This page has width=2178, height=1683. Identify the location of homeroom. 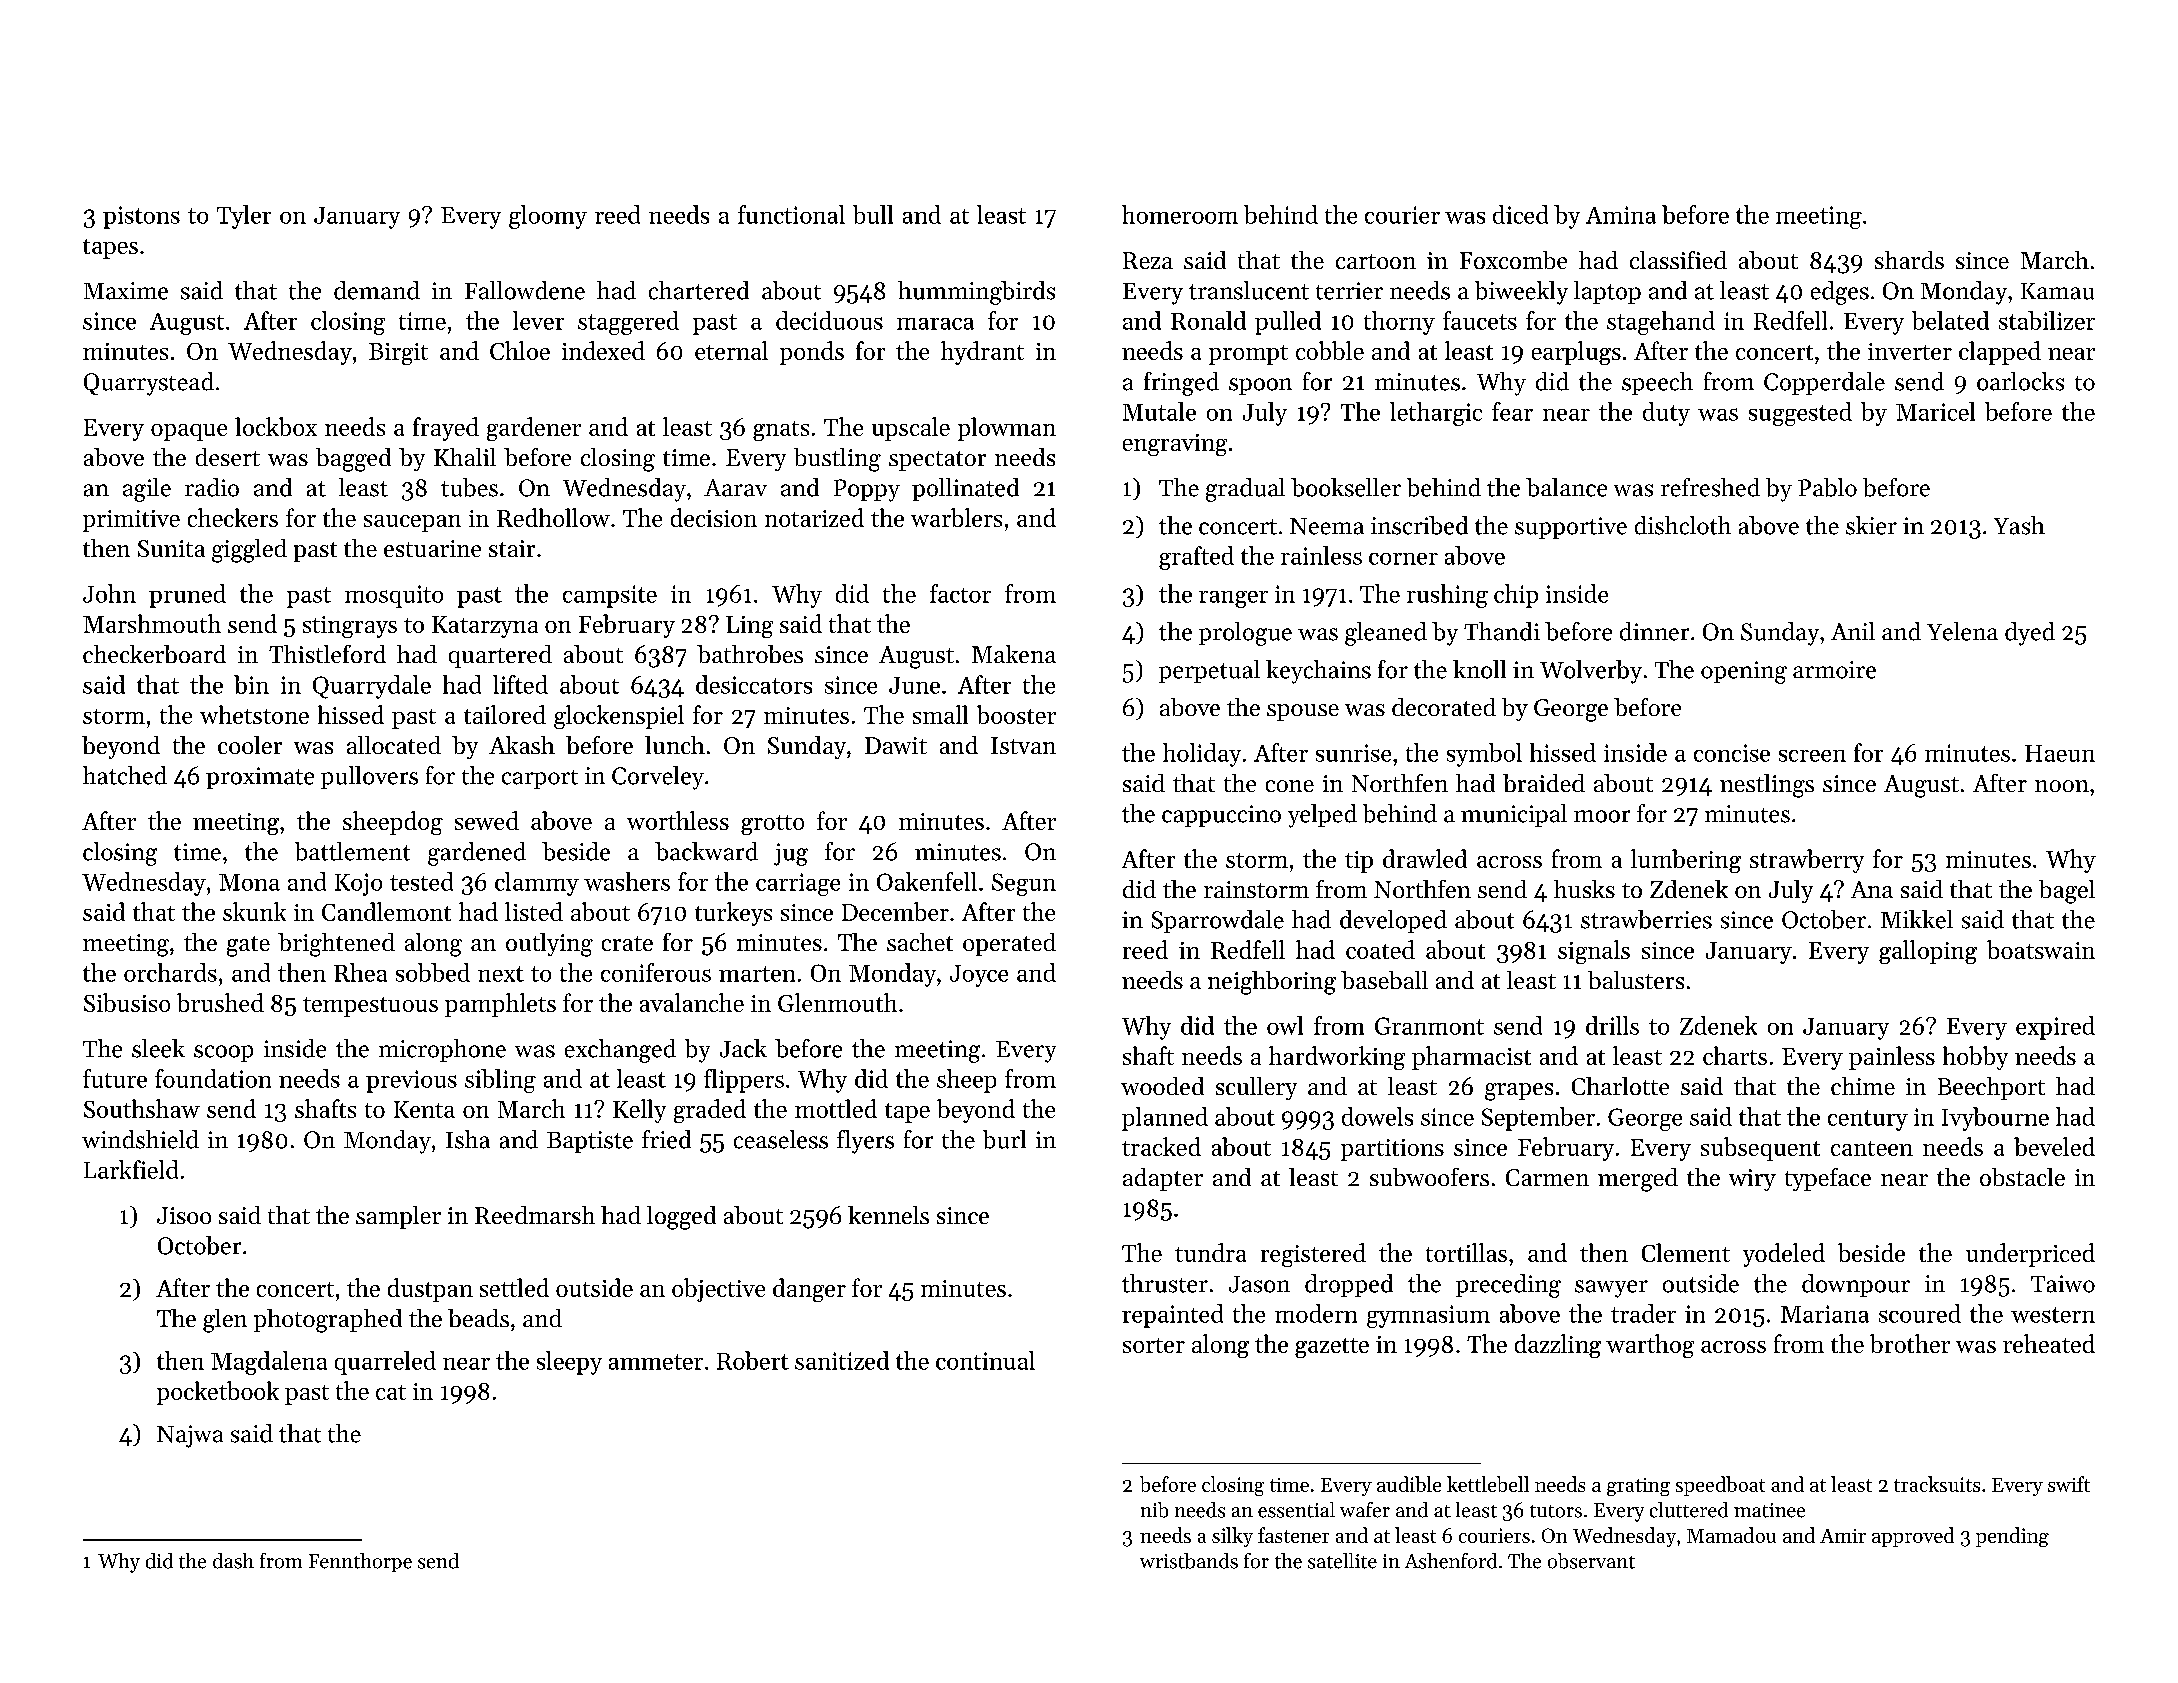
(1180, 214).
